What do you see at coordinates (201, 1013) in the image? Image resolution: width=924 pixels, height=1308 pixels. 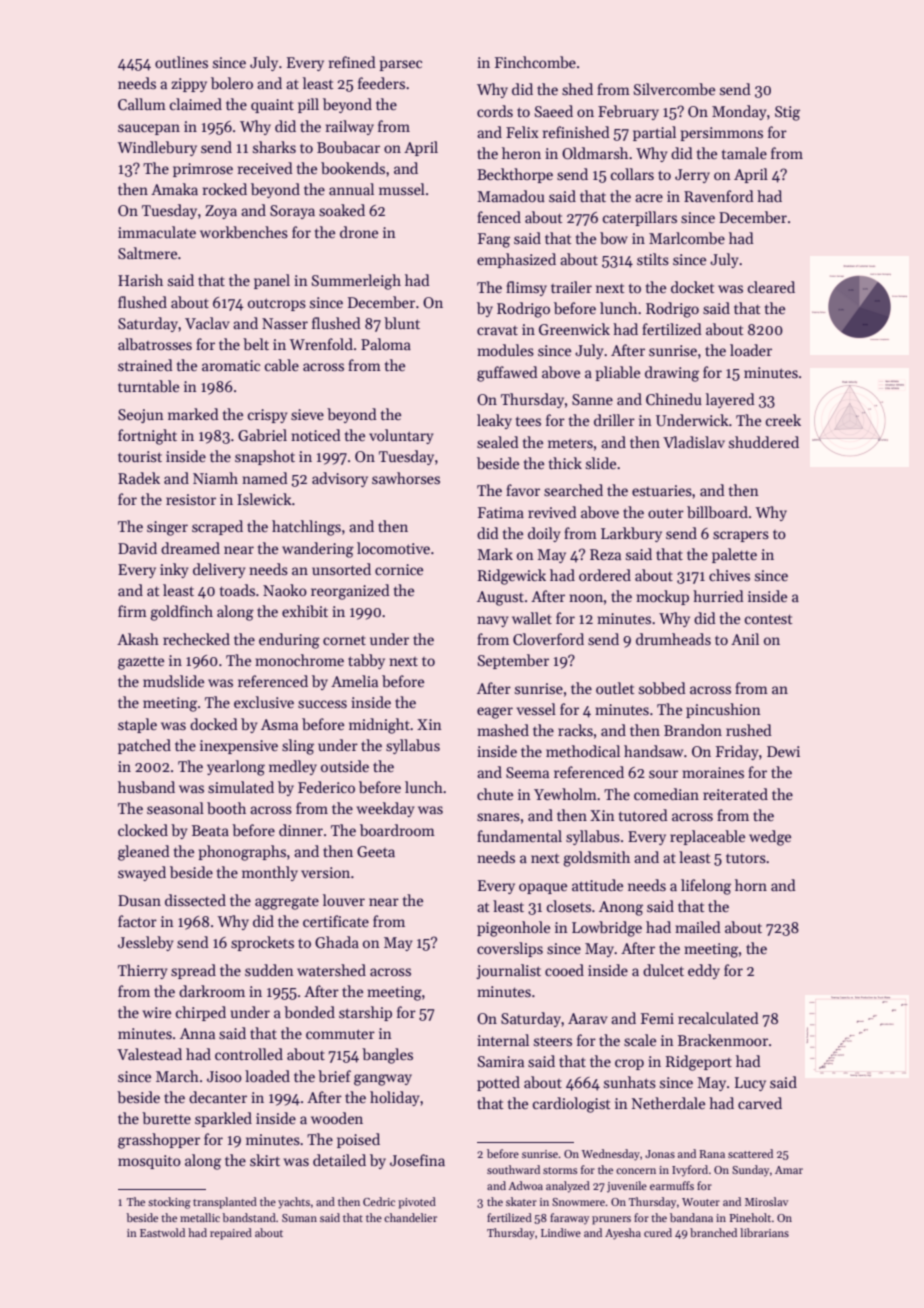 I see `chirped` at bounding box center [201, 1013].
